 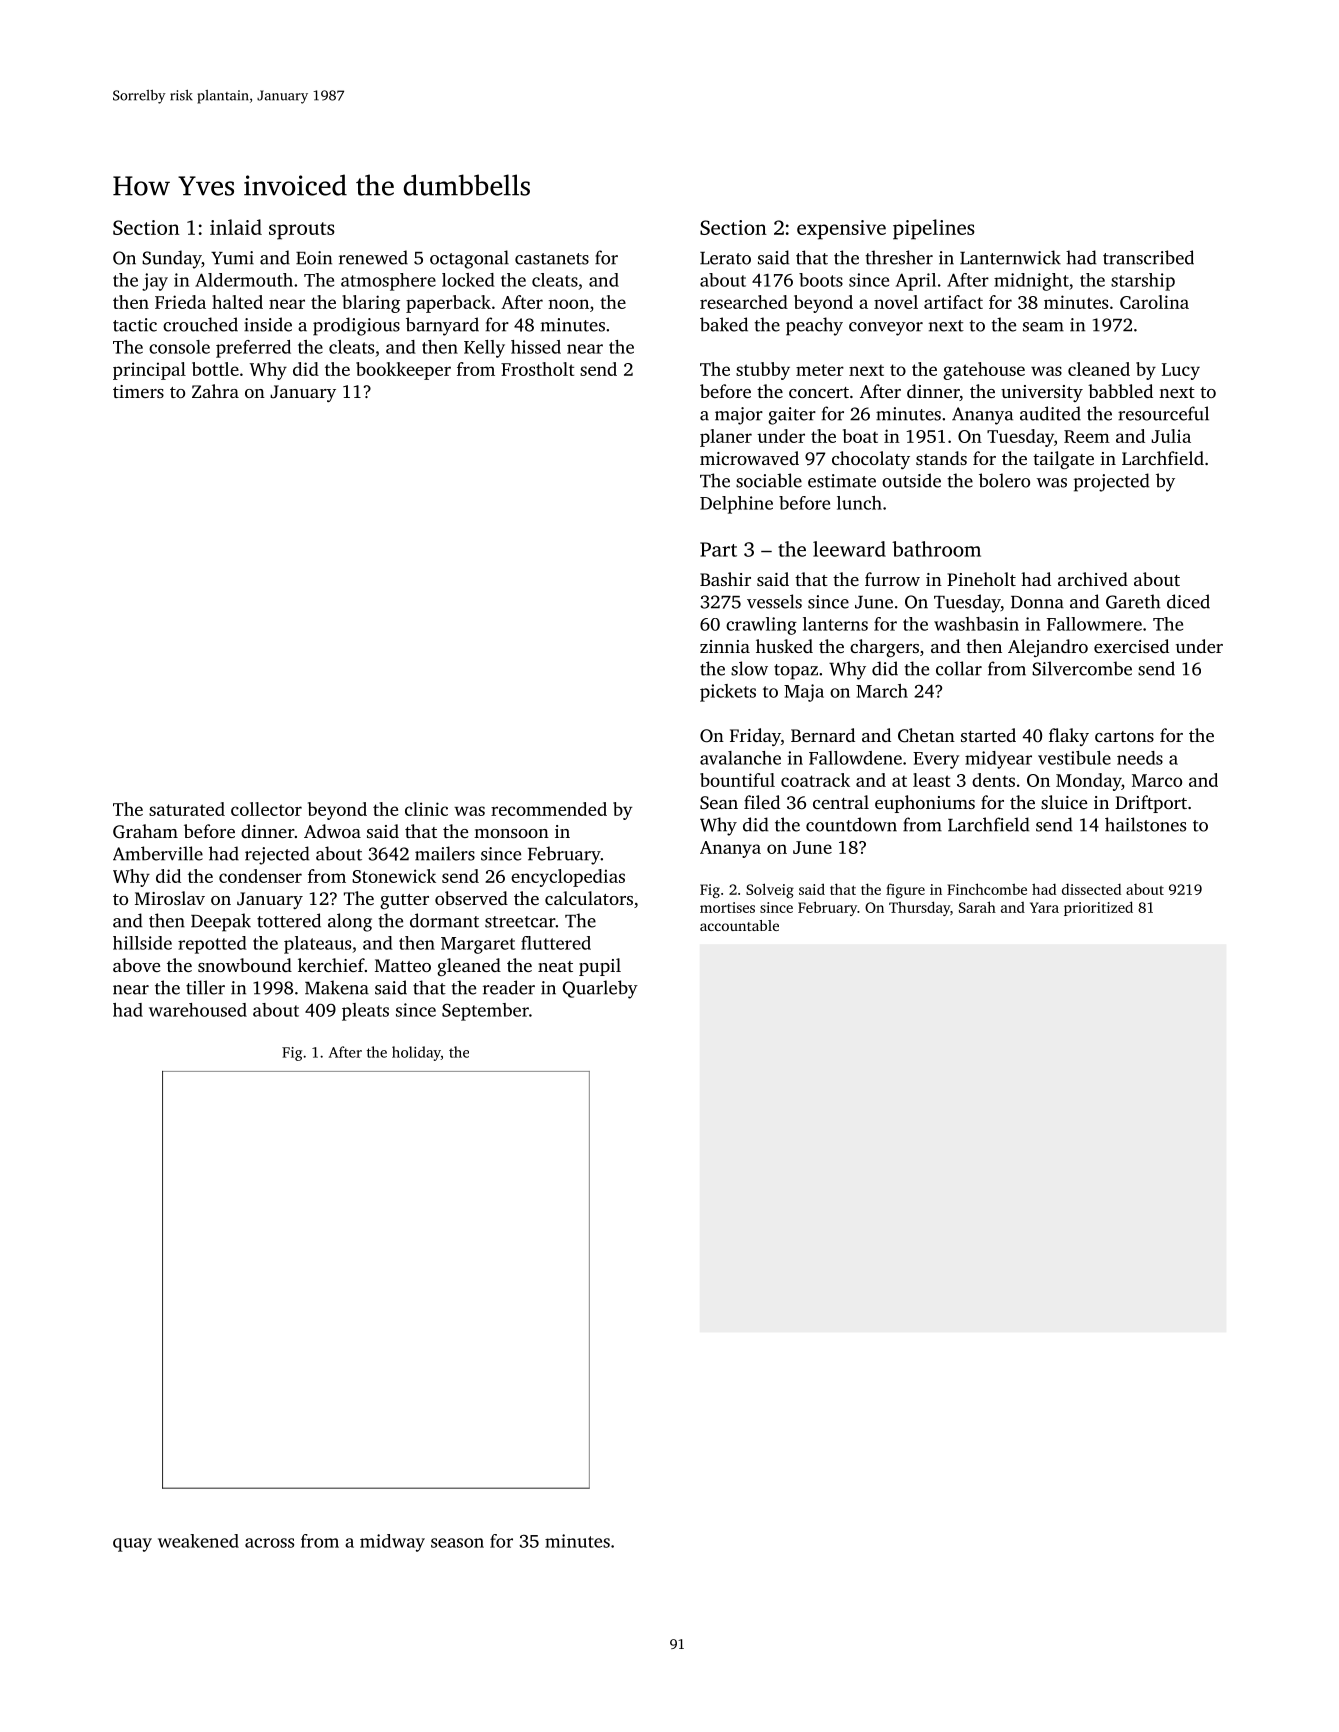 I want to click on atmosphere, so click(x=388, y=282).
